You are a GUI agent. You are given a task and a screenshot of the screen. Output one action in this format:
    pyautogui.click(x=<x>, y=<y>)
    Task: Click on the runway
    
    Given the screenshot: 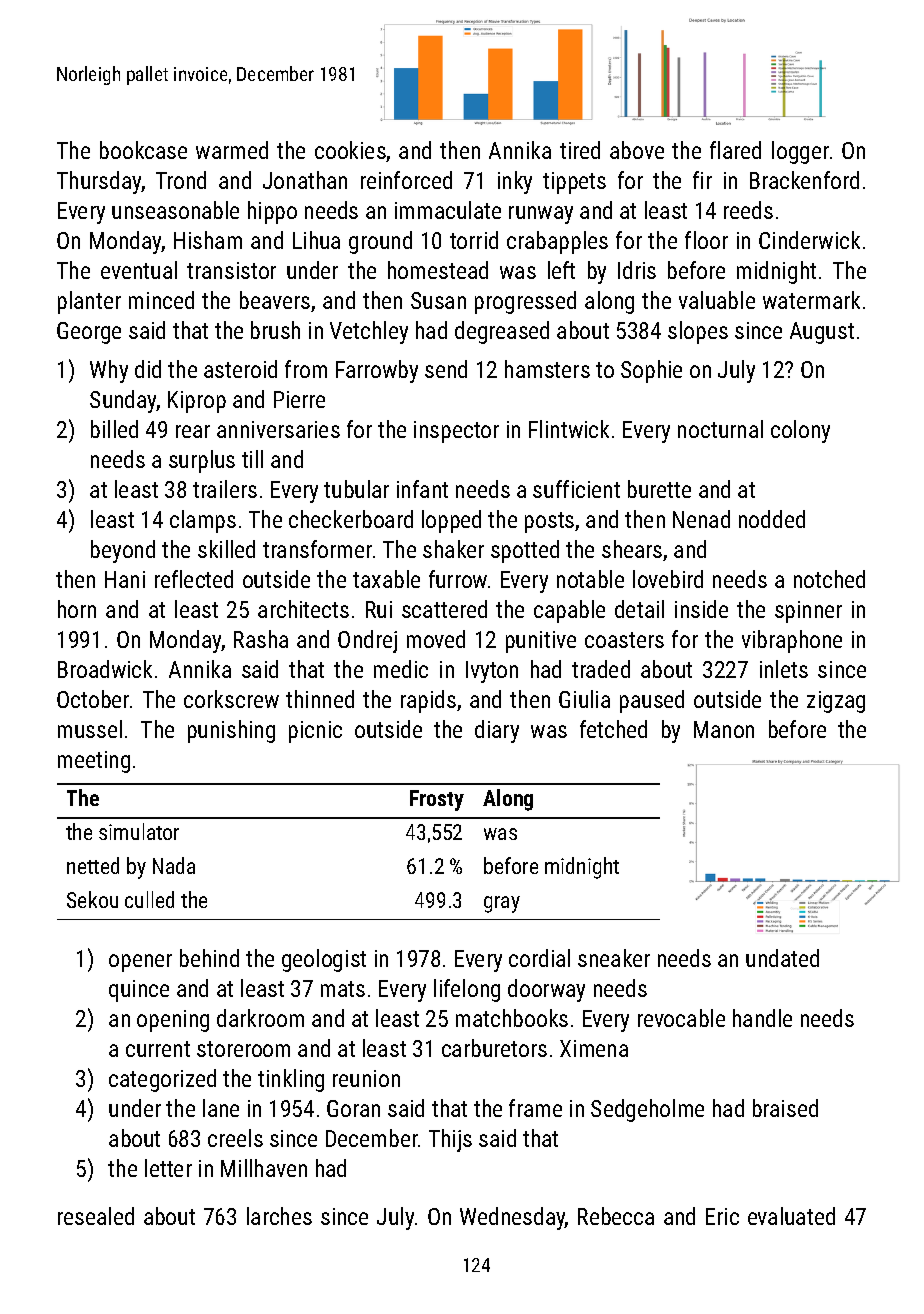 What is the action you would take?
    pyautogui.click(x=541, y=215)
